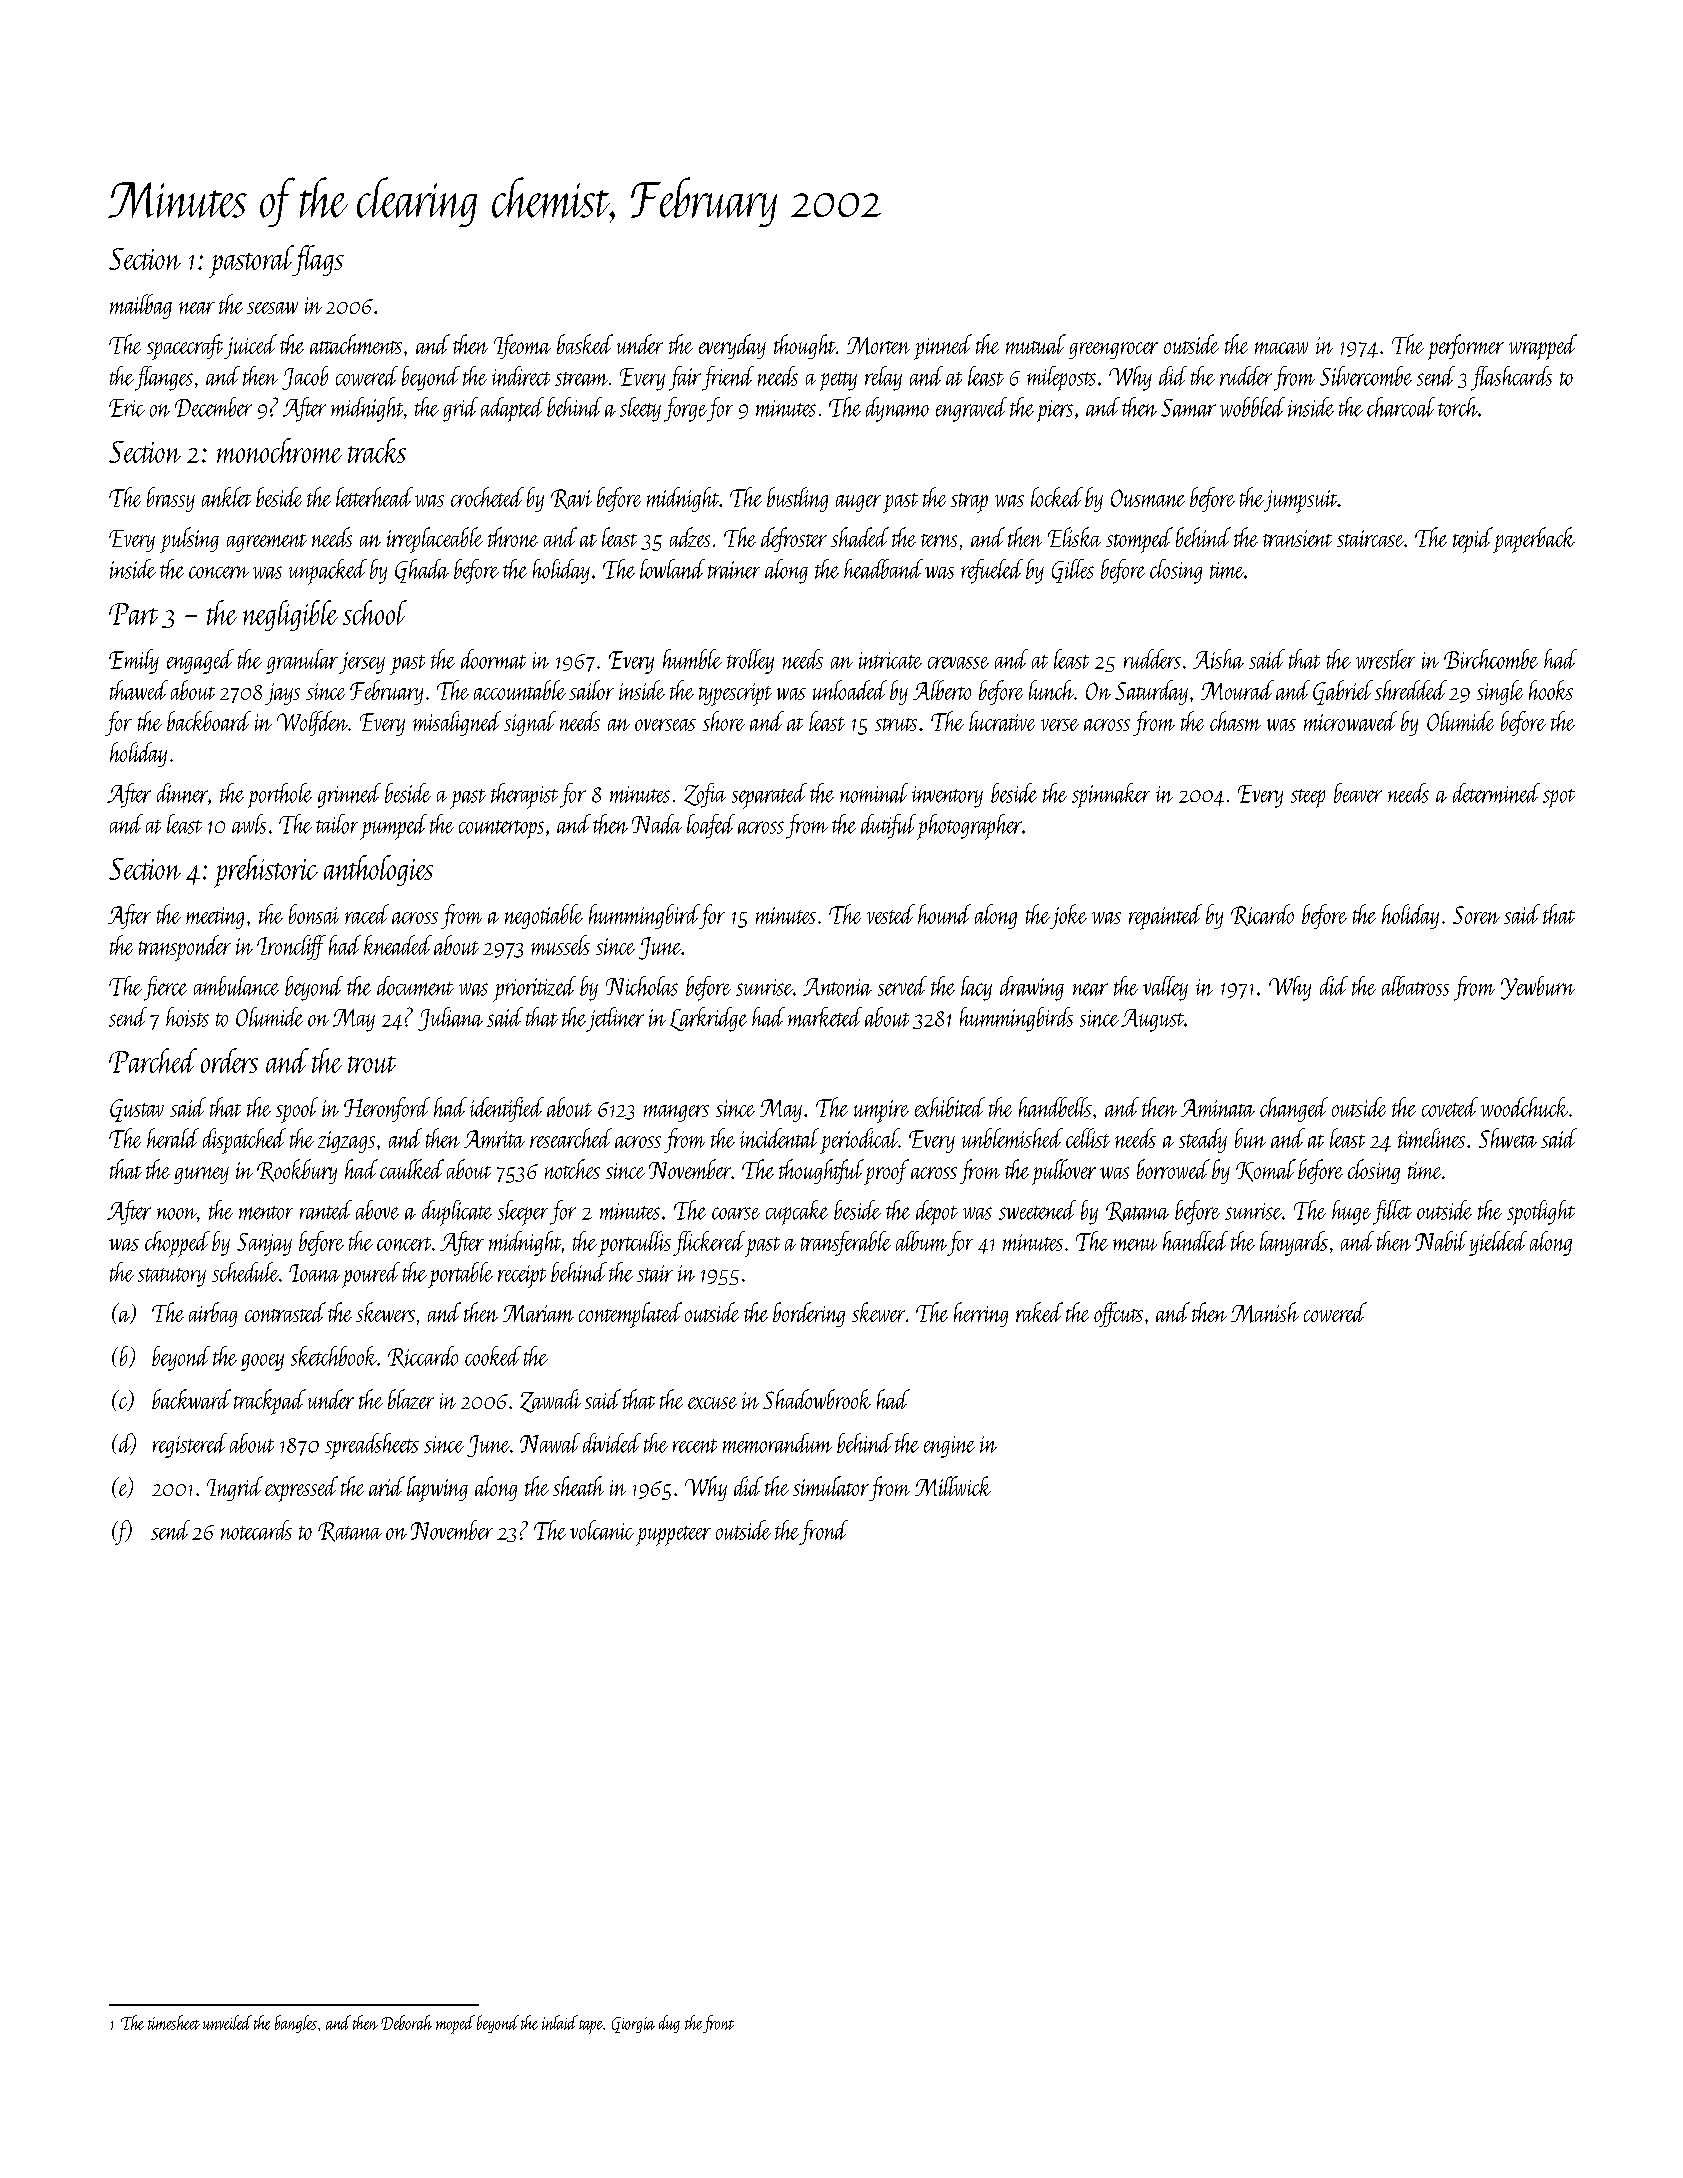  What do you see at coordinates (227, 2022) in the page?
I see `unveiled` at bounding box center [227, 2022].
